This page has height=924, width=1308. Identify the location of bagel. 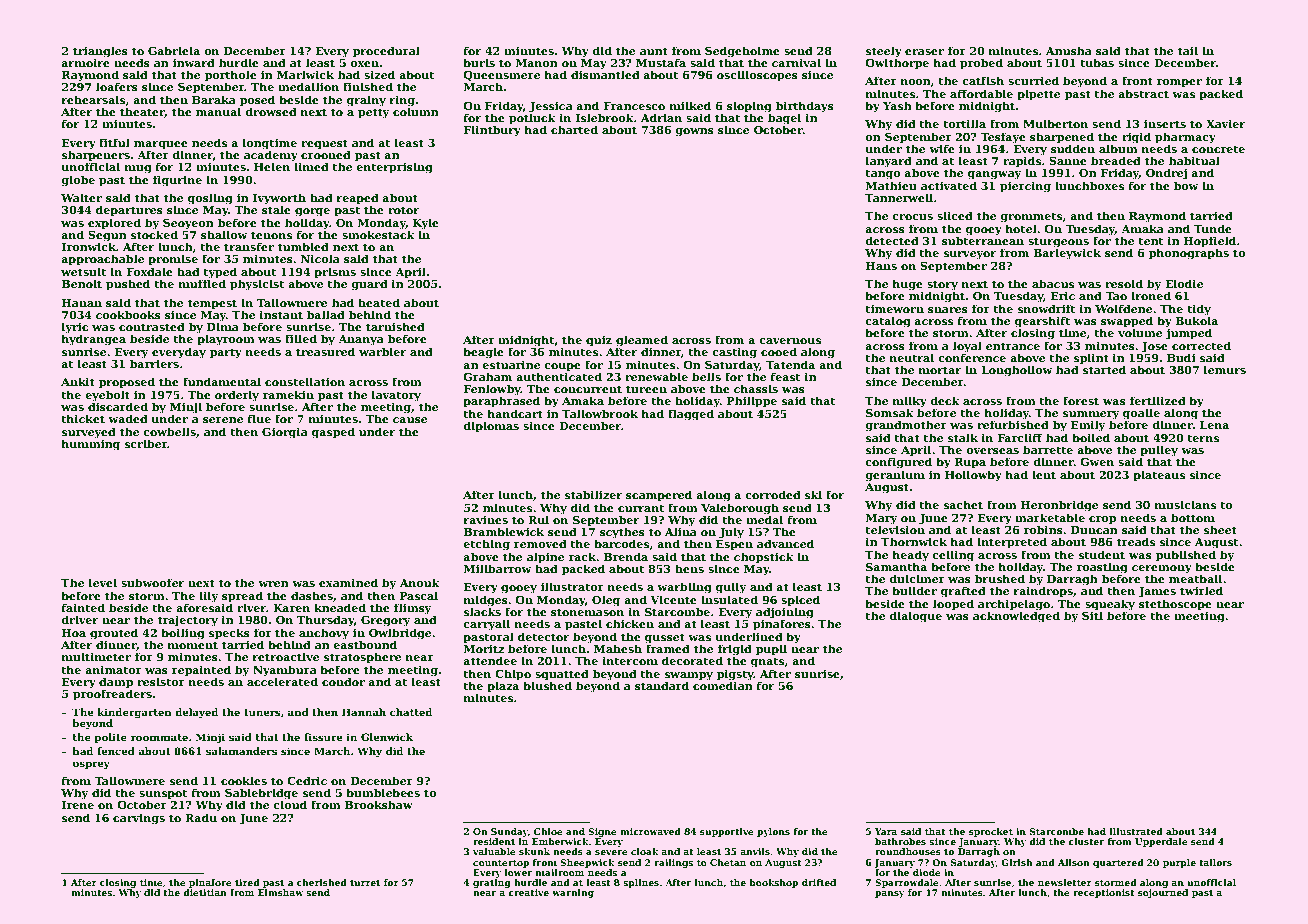
(784, 119).
